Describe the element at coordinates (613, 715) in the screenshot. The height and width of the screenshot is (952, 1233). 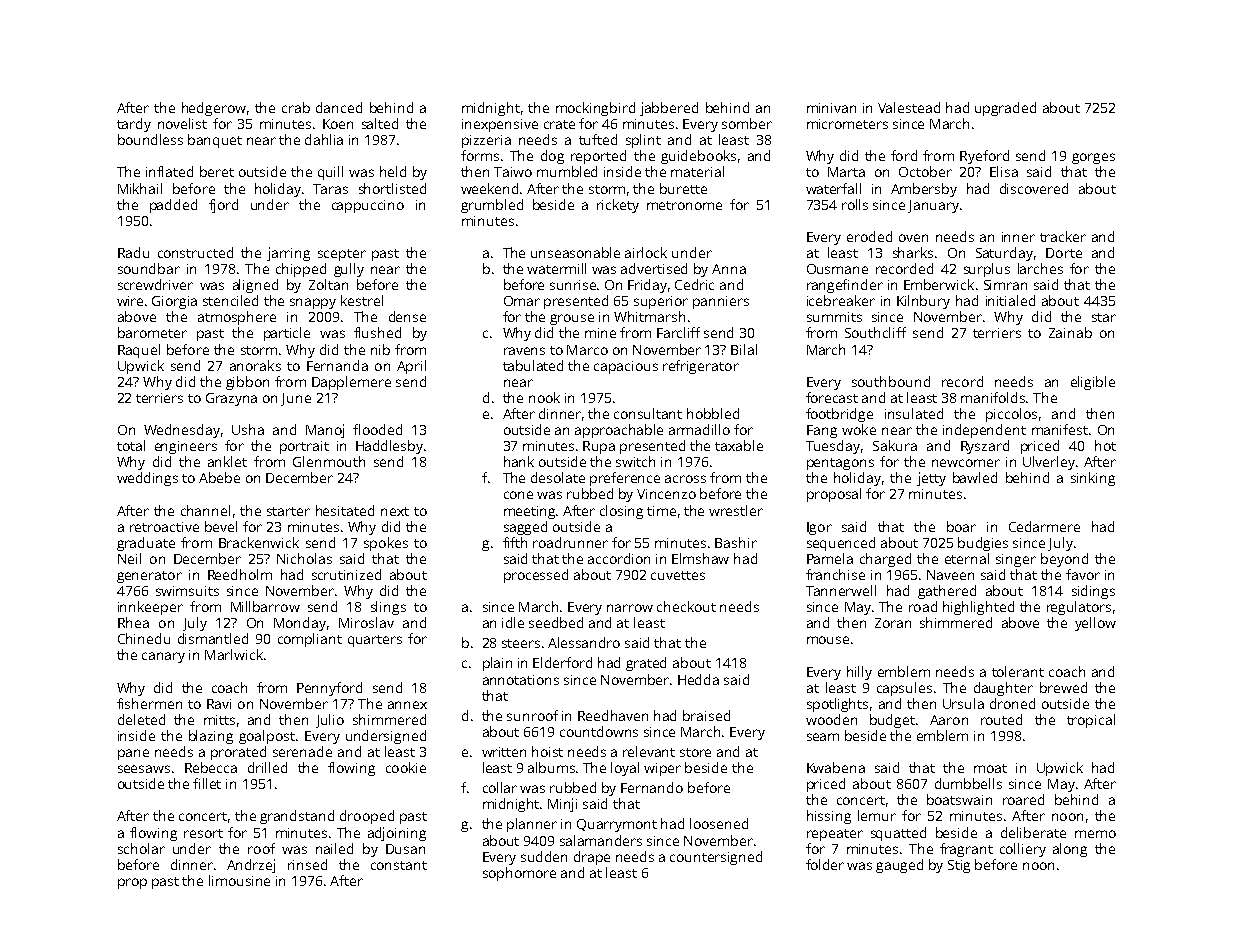
I see `Reedhaven` at that location.
